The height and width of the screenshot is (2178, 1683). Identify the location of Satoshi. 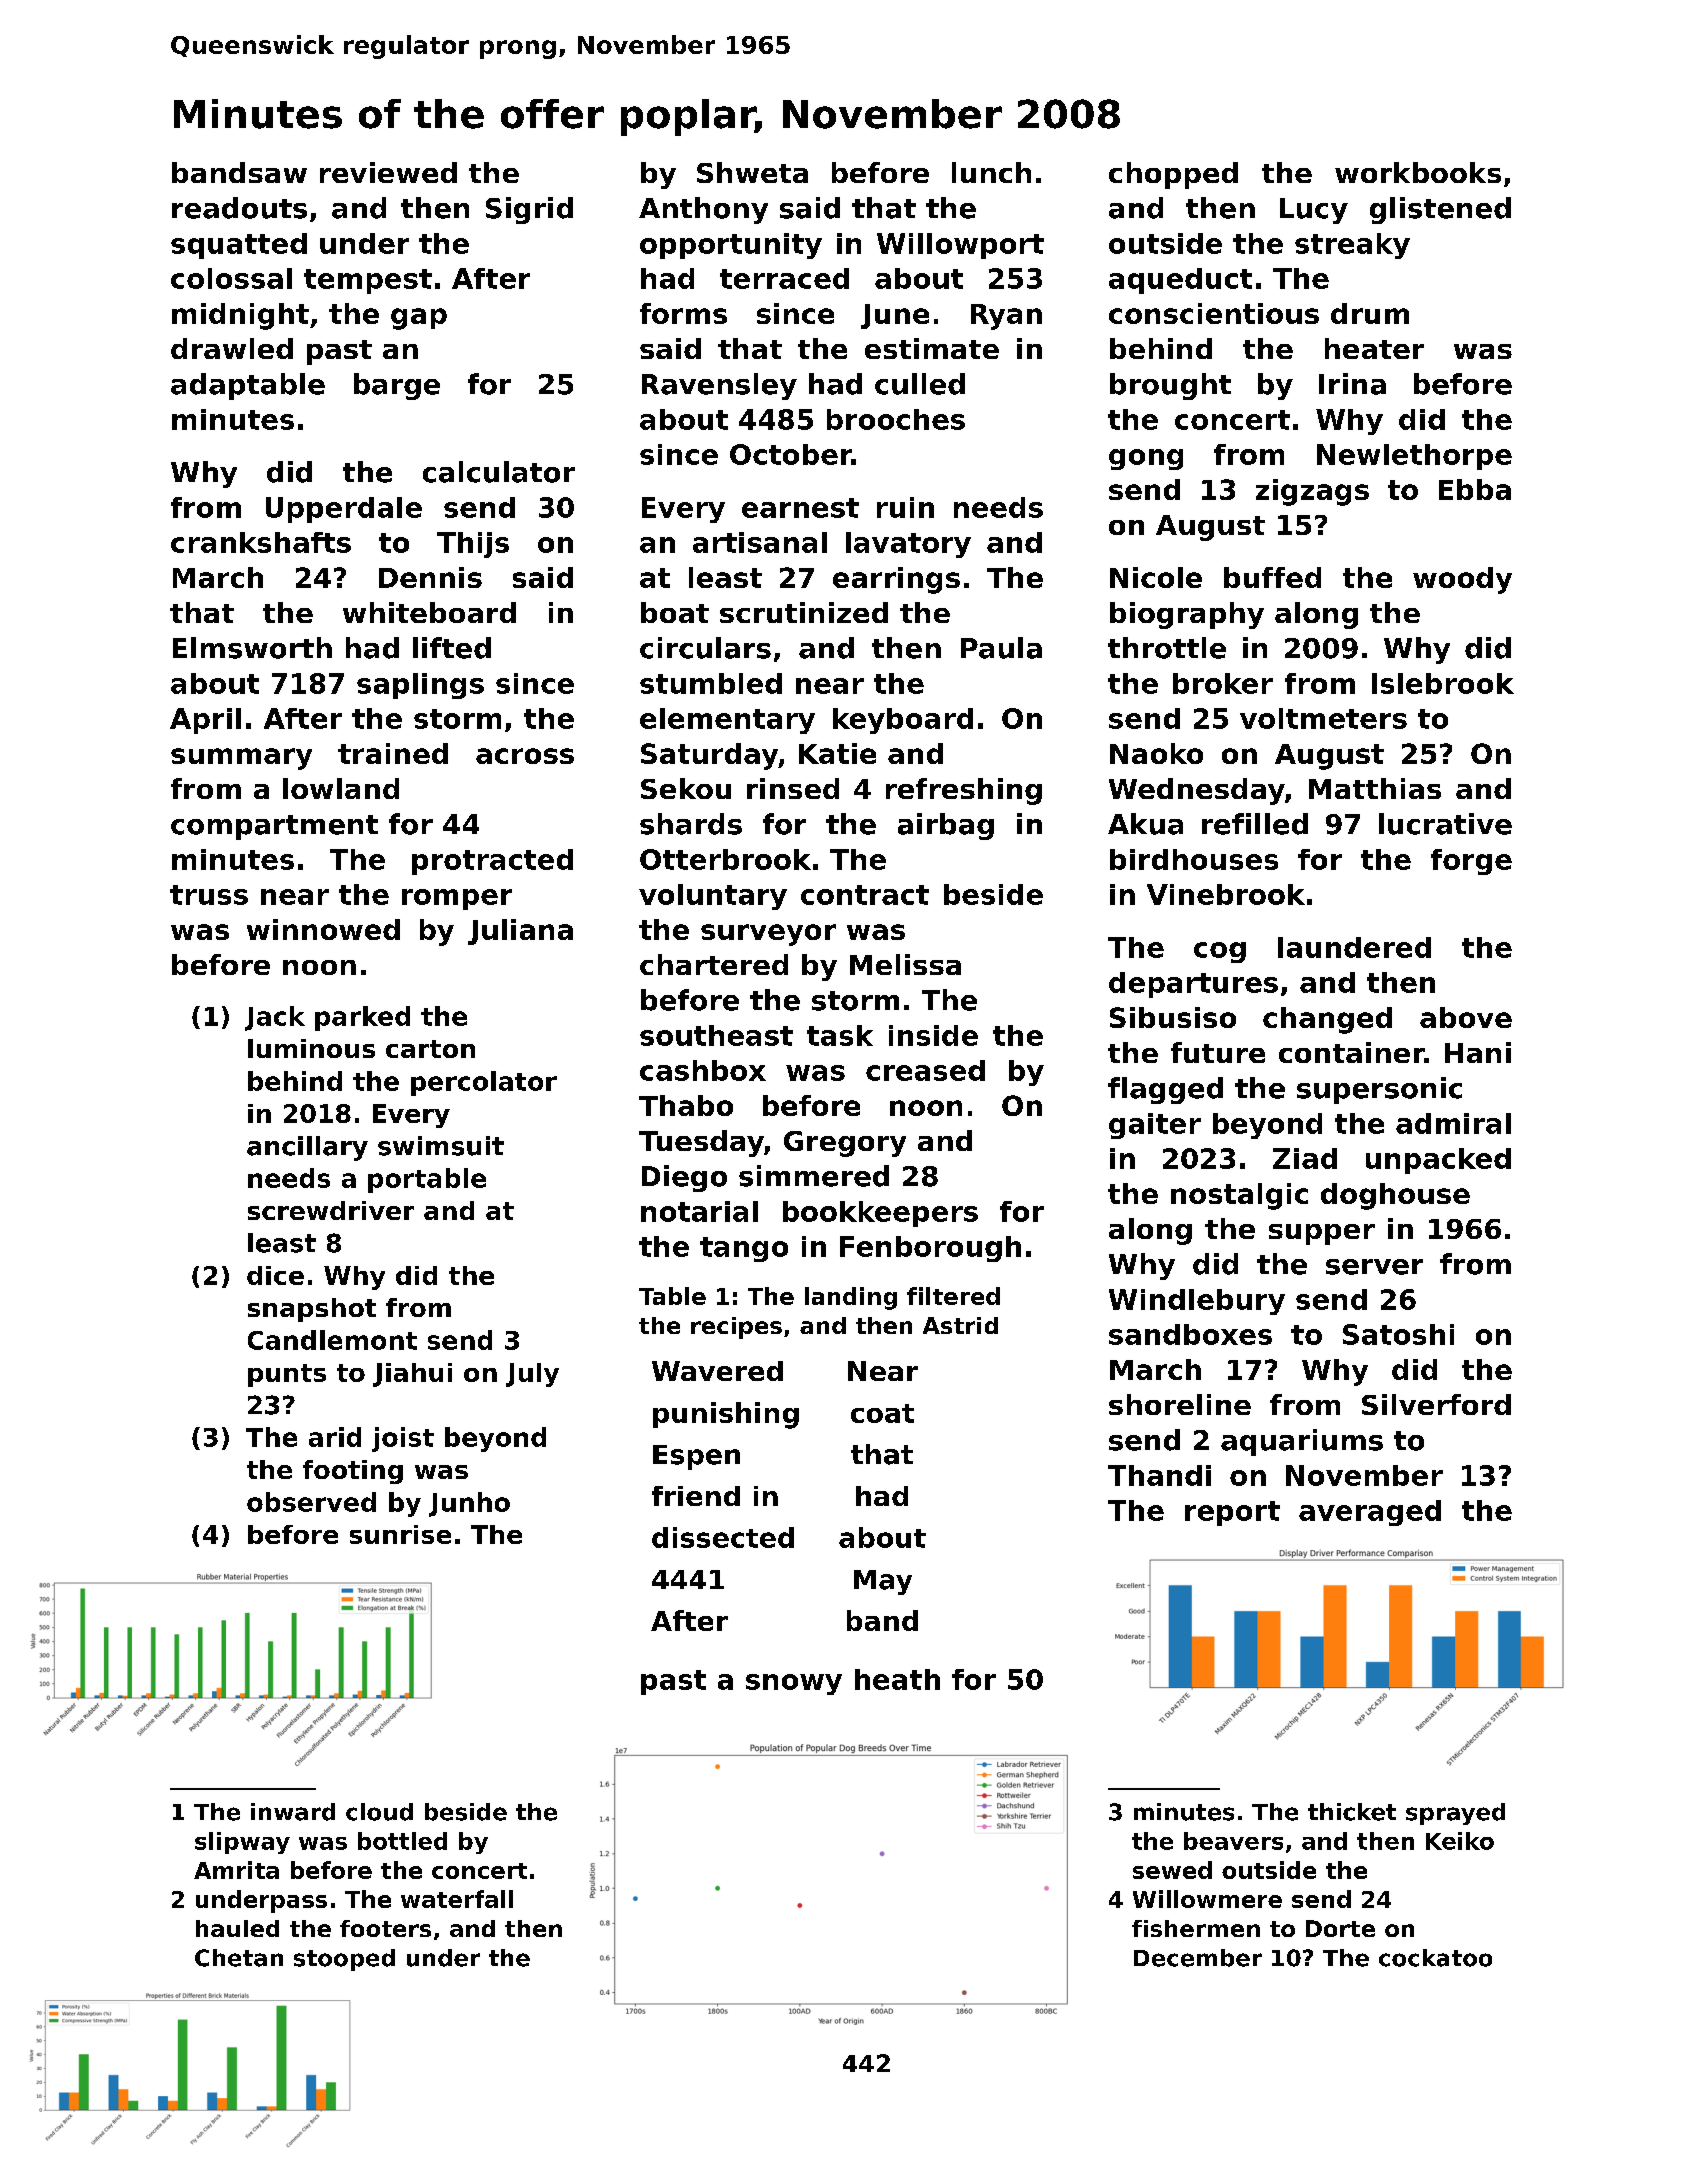
(1398, 1334).
